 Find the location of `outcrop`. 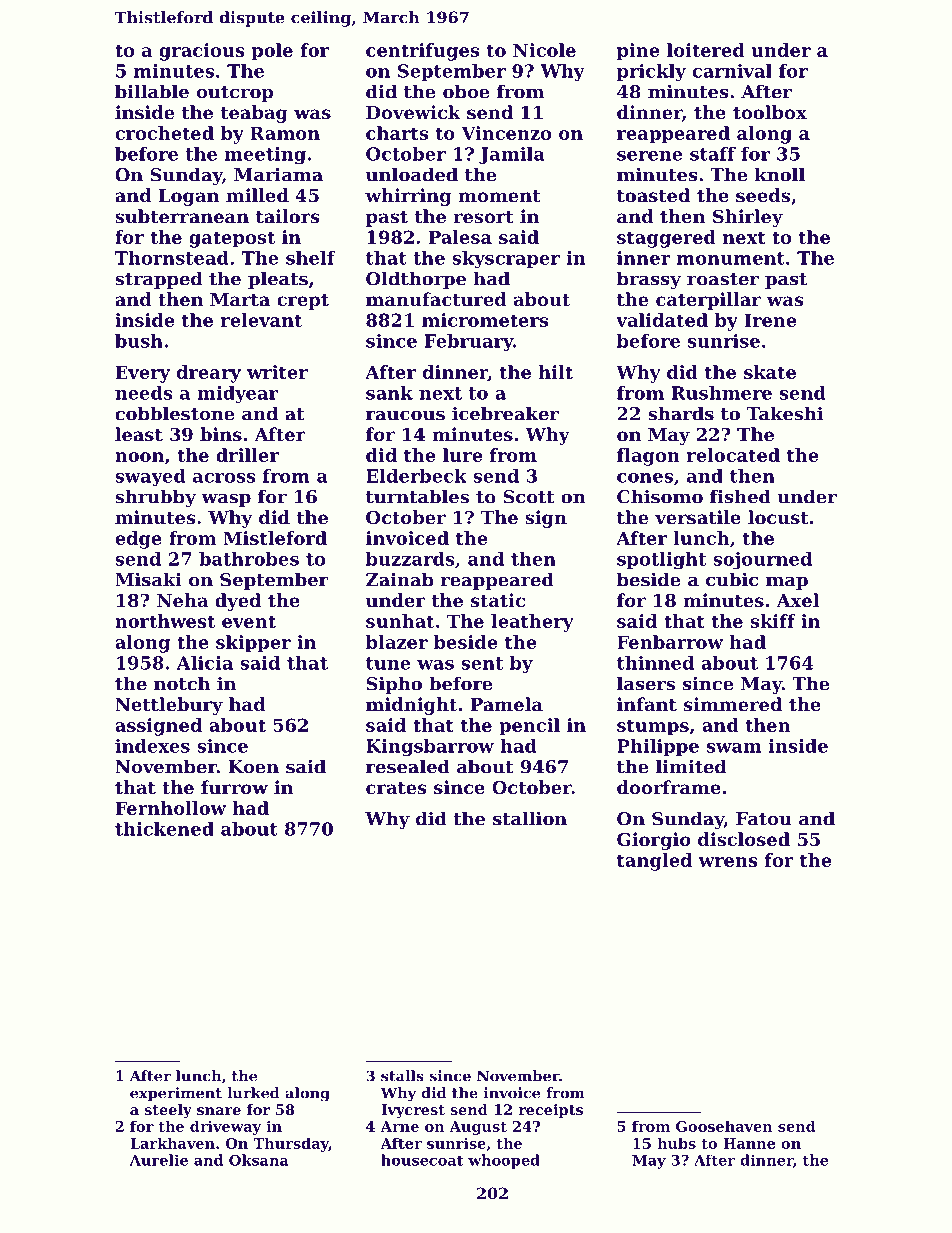

outcrop is located at coordinates (235, 94).
